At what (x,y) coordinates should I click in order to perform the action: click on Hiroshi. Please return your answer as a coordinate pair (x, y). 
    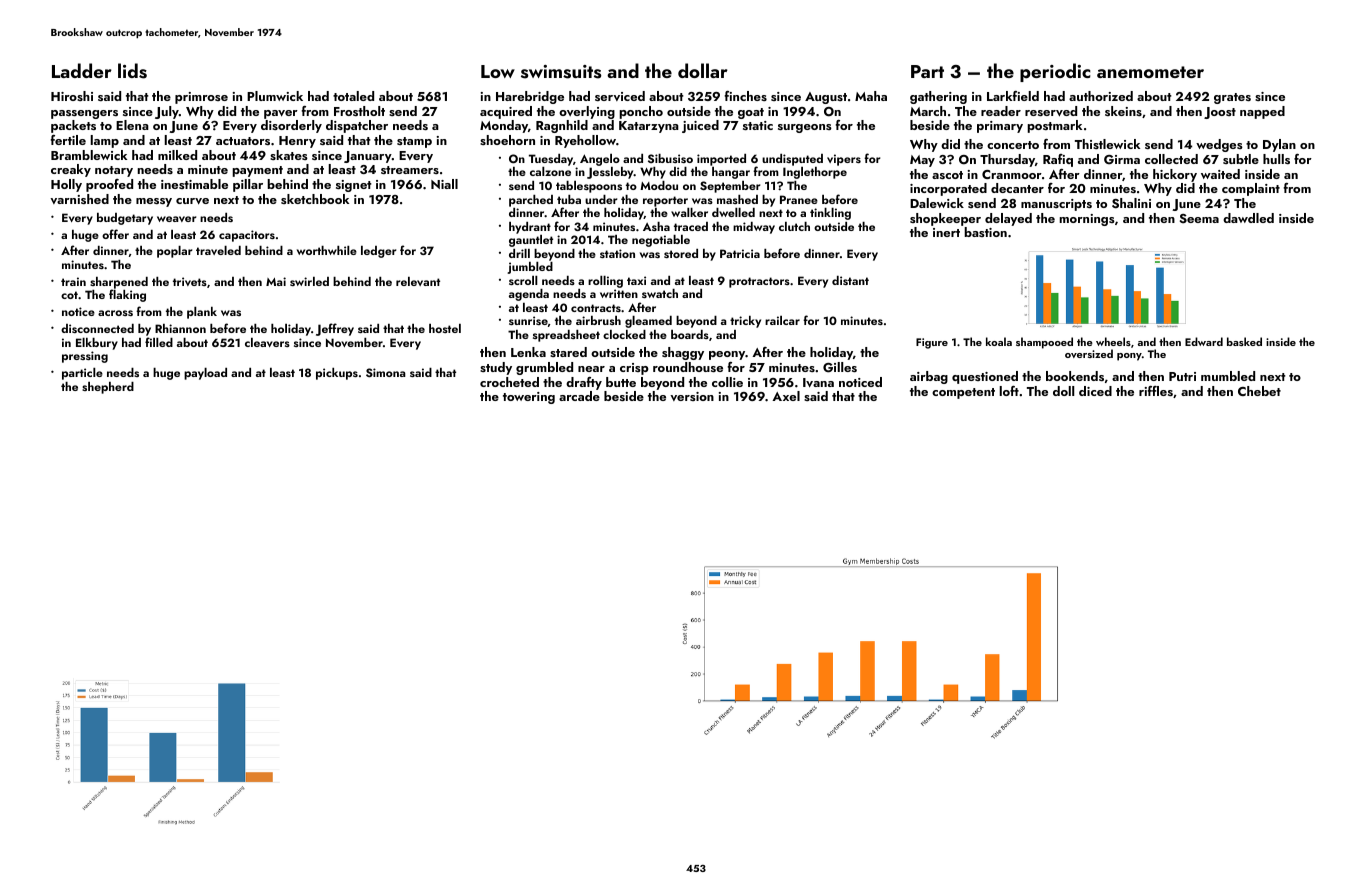
    Looking at the image, I should click on (72, 96).
